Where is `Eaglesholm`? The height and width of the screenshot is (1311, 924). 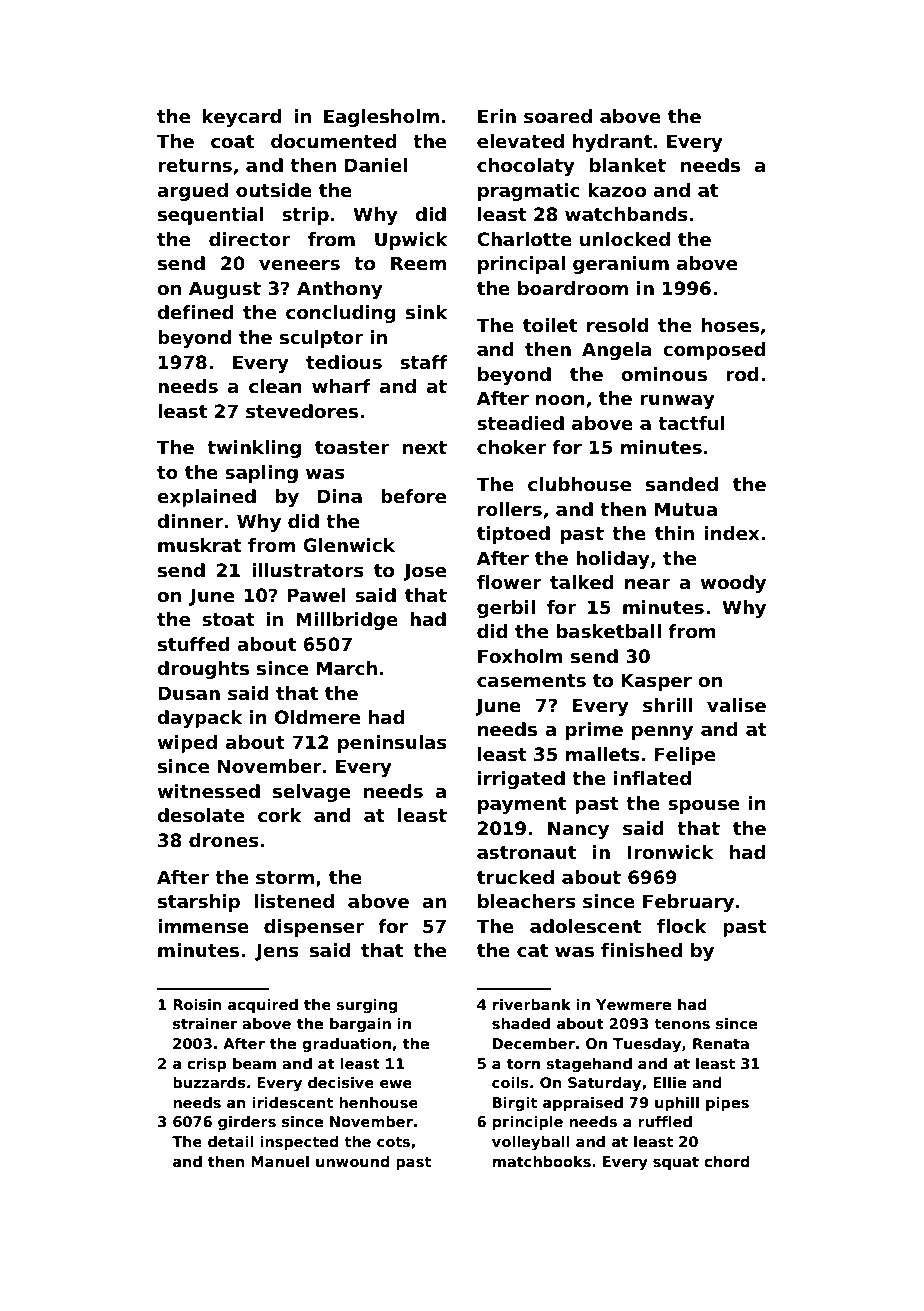
Eaglesholm is located at coordinates (381, 118).
